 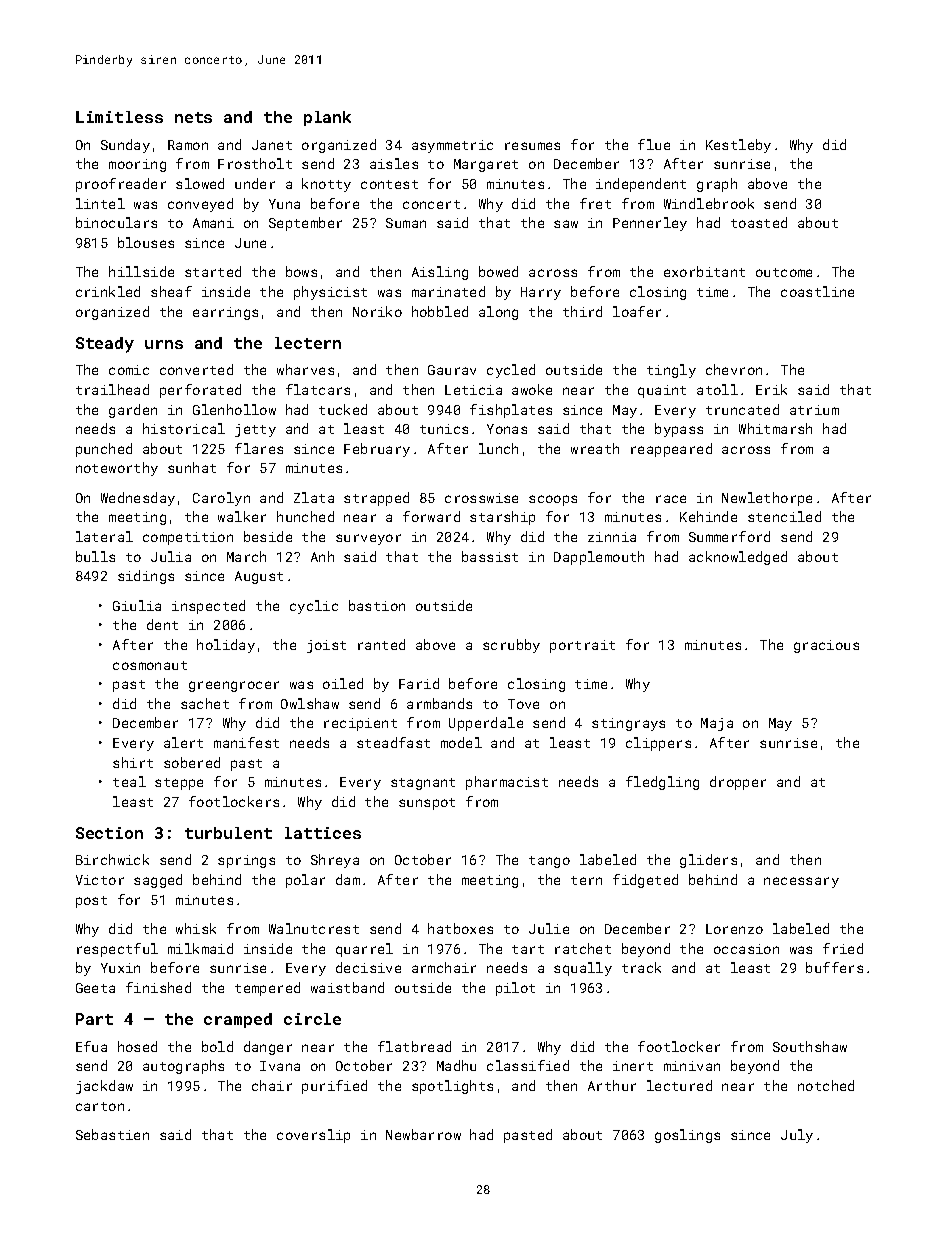 What do you see at coordinates (461, 742) in the image?
I see `model` at bounding box center [461, 742].
